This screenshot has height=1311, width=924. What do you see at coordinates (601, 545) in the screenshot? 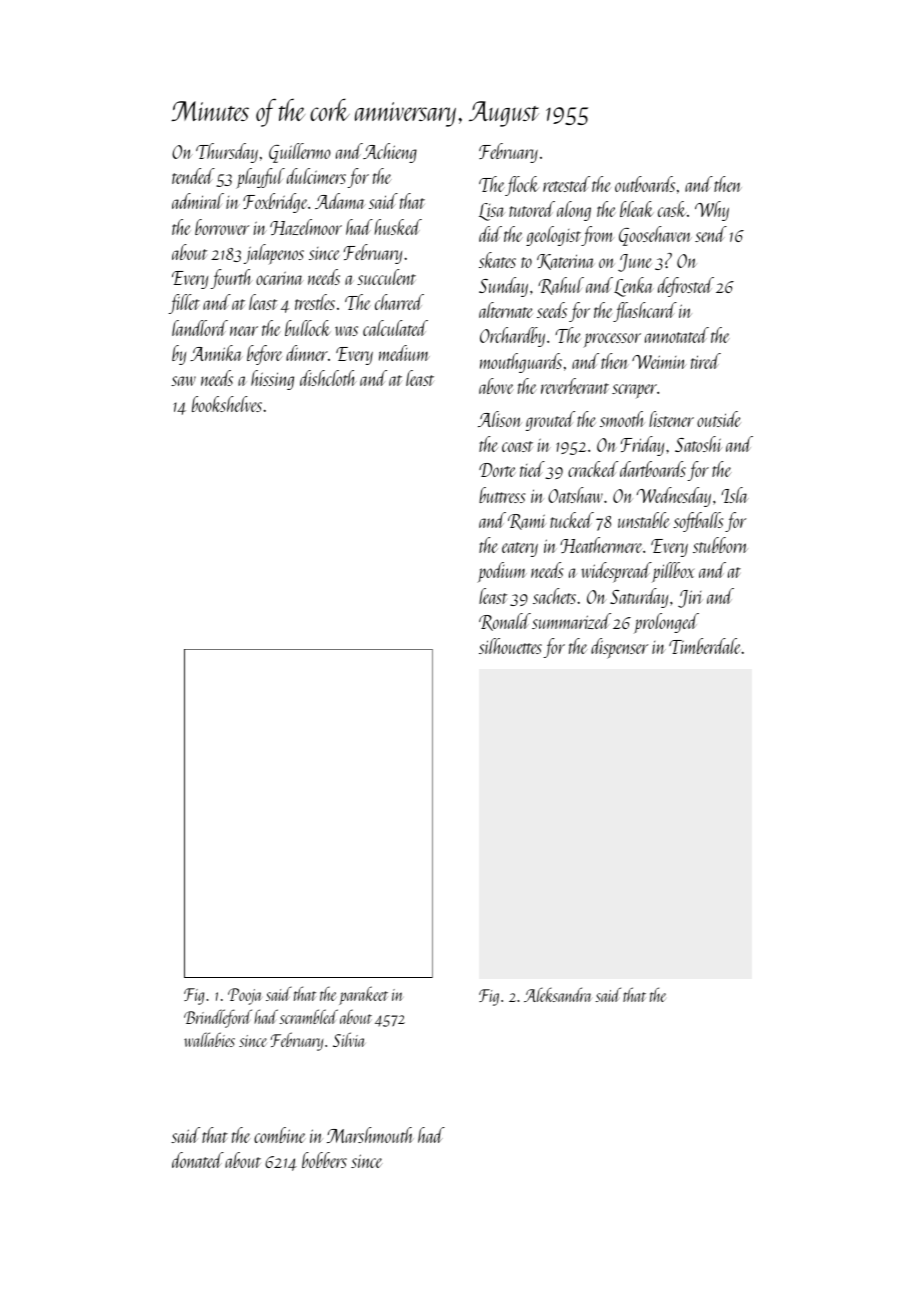
I see `Heathermere` at bounding box center [601, 545].
